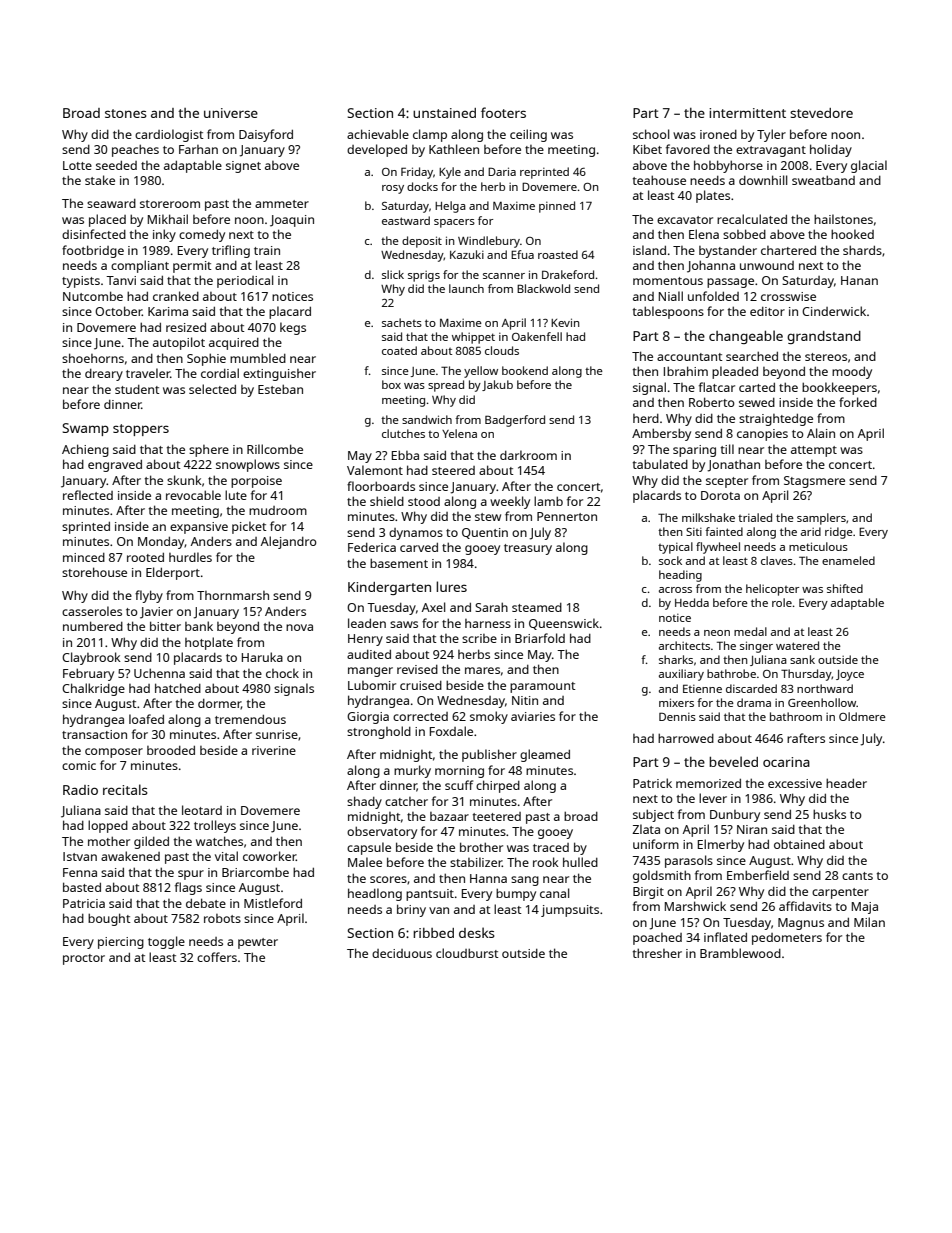 The width and height of the image is (952, 1233). What do you see at coordinates (399, 350) in the image?
I see `coated` at bounding box center [399, 350].
